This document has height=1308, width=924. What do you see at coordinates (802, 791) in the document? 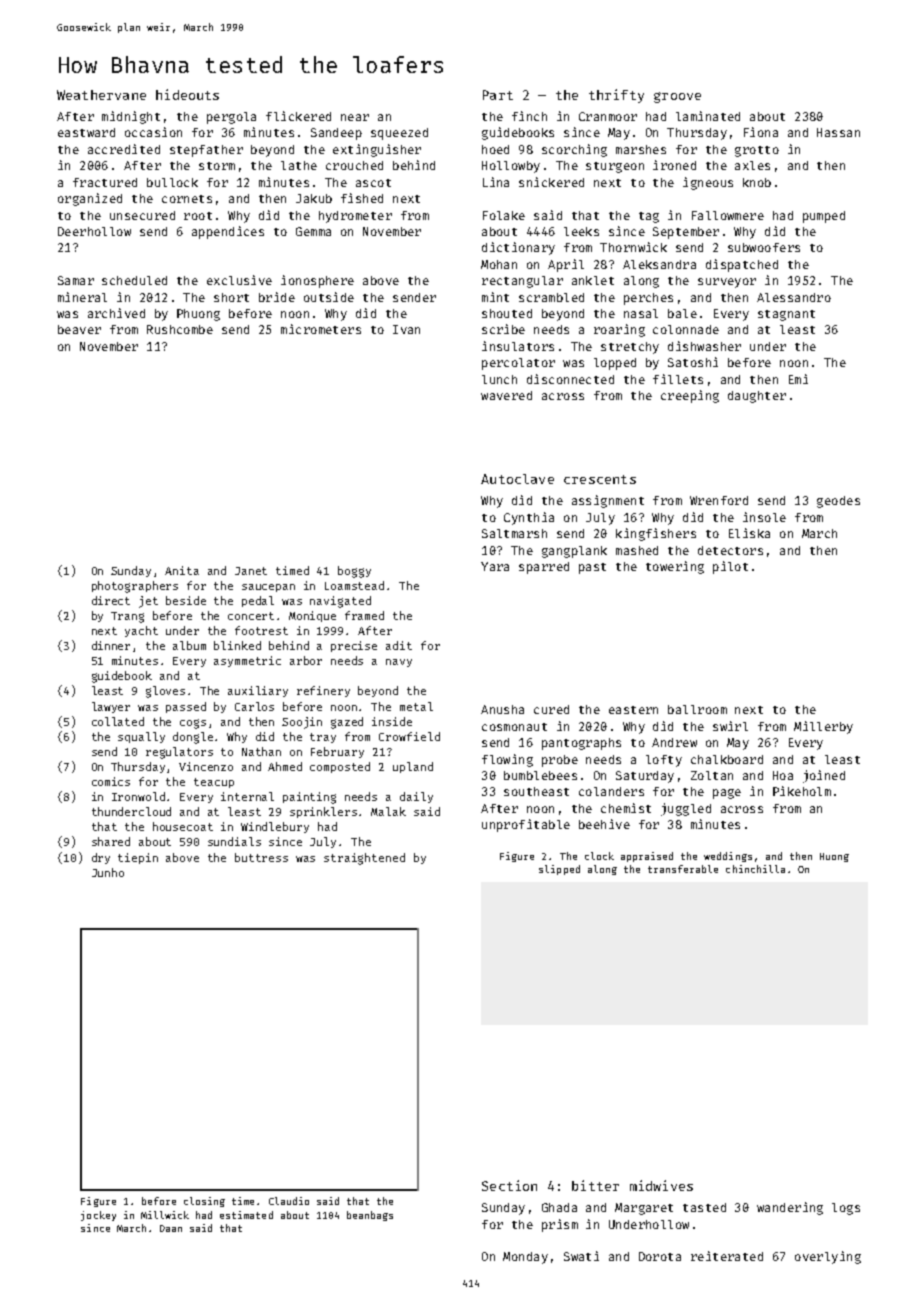
I see `Pikeholm` at bounding box center [802, 791].
